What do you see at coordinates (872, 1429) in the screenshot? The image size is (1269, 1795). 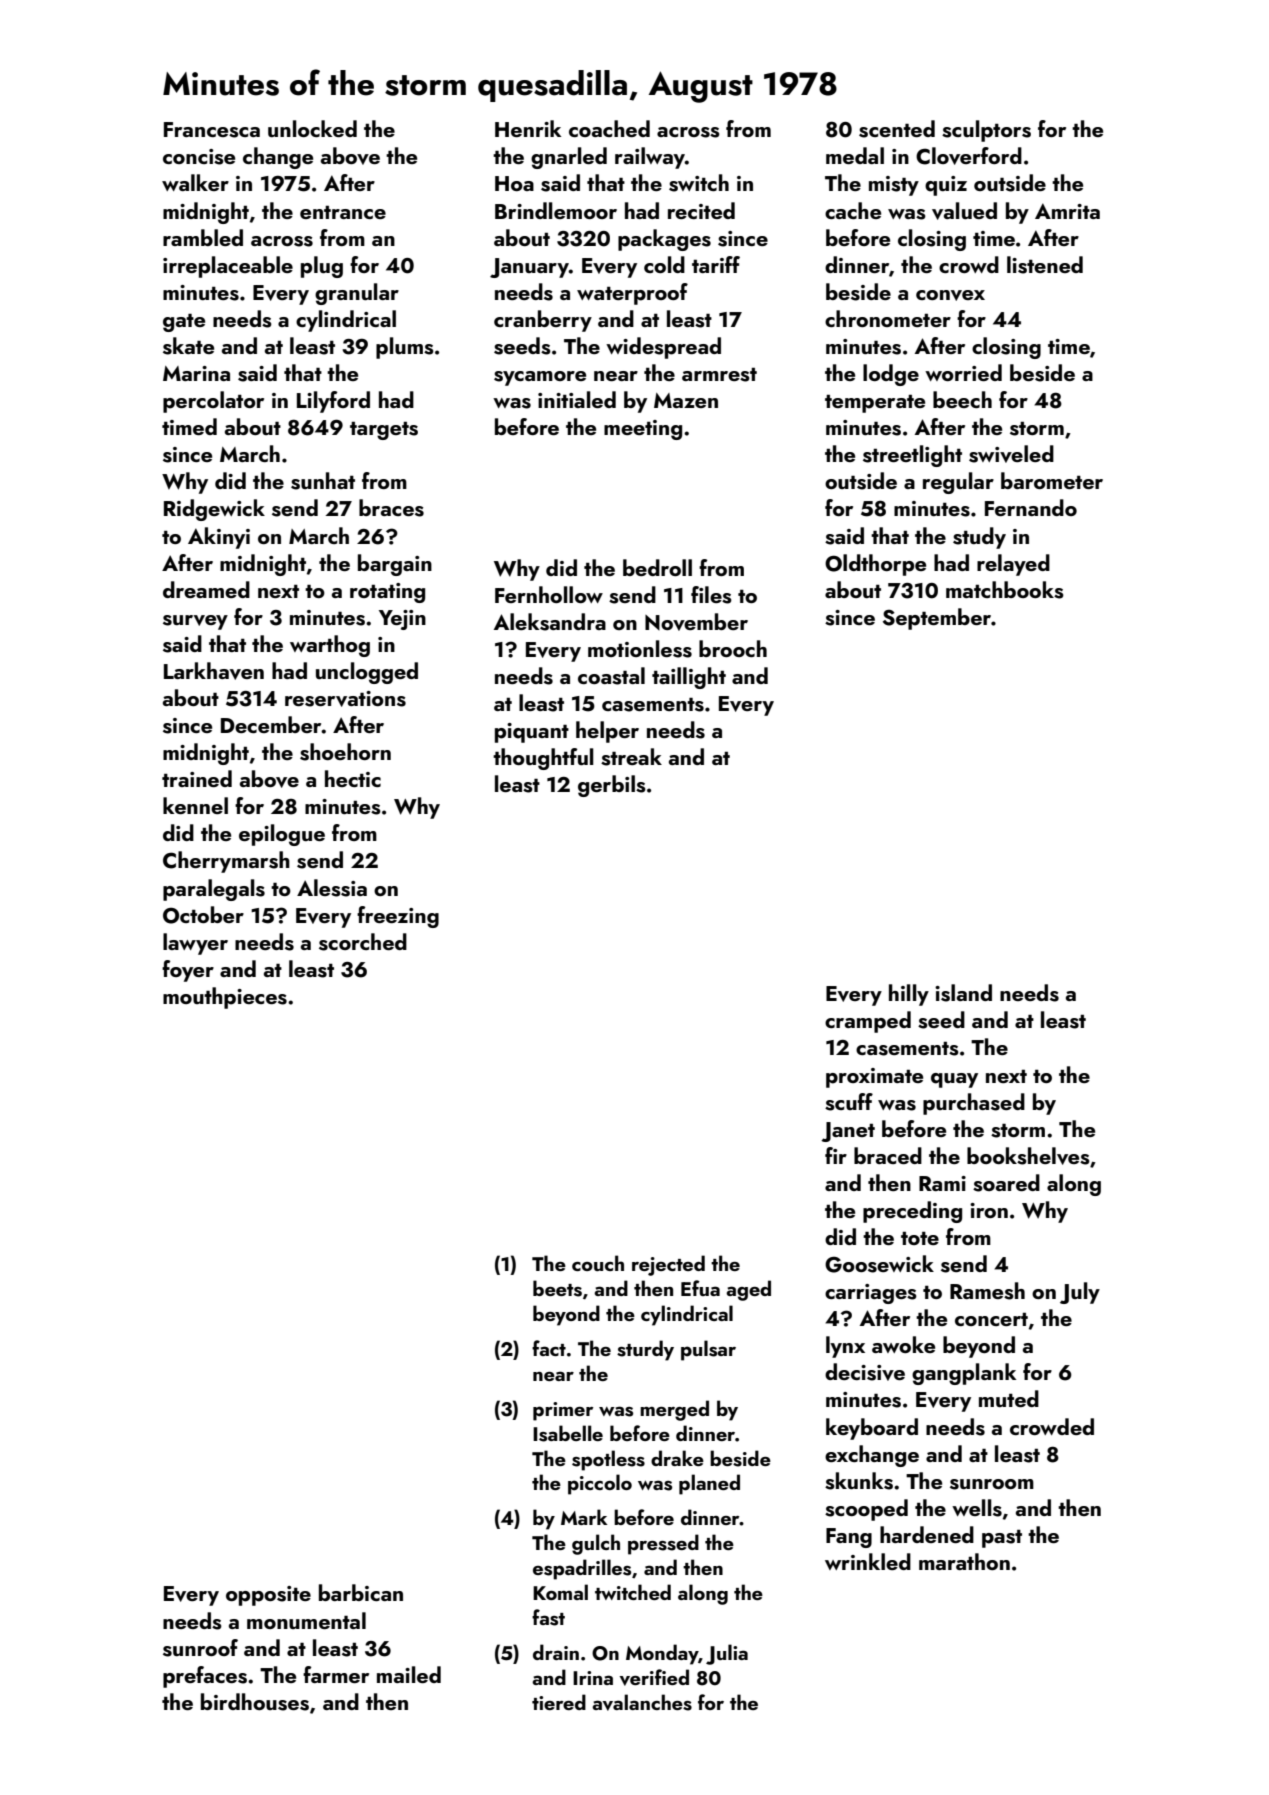 I see `keyboard` at bounding box center [872, 1429].
